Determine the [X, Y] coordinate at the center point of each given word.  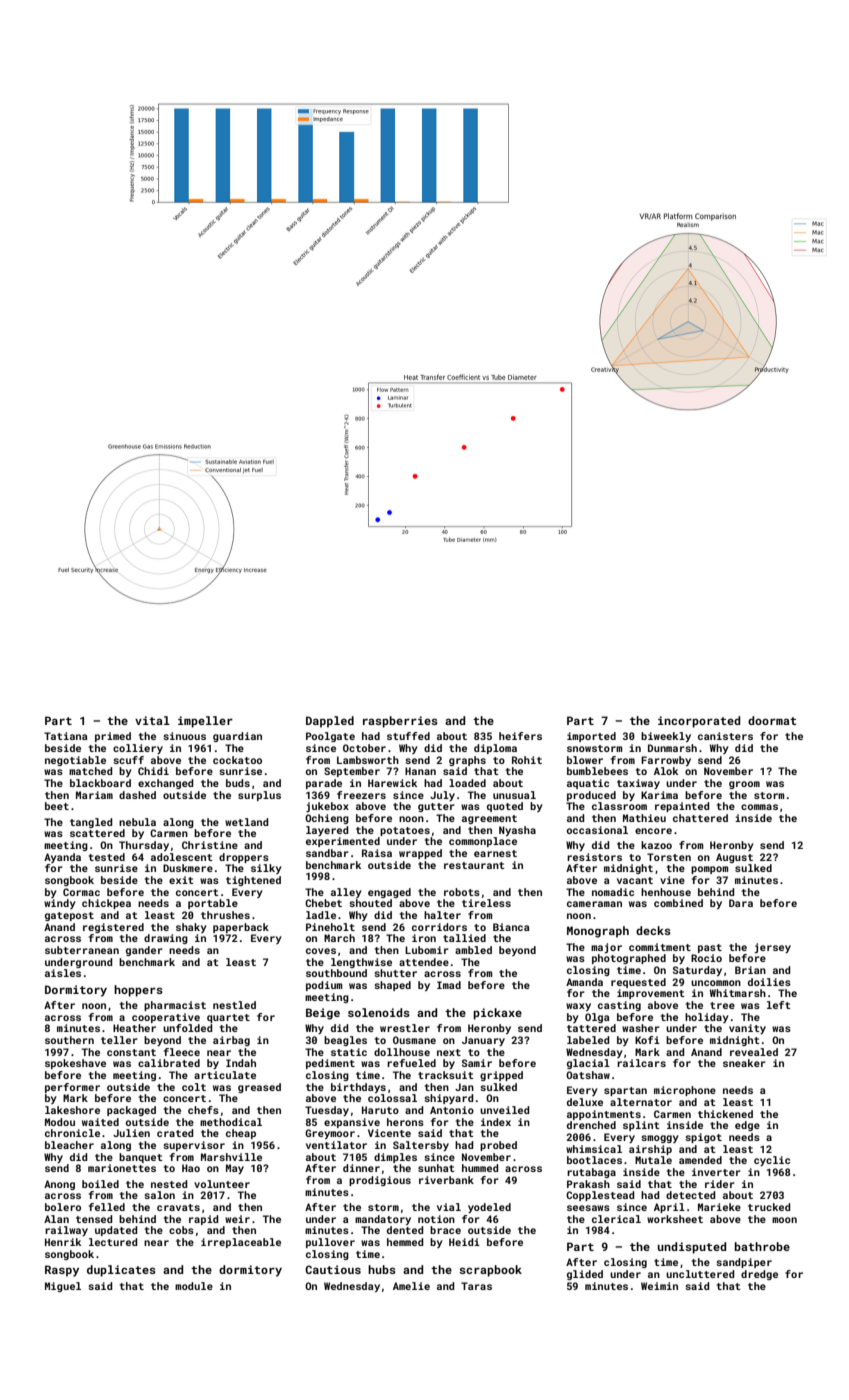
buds [238, 783]
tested [107, 857]
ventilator [336, 1145]
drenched [591, 1125]
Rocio [706, 958]
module [194, 1286]
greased [259, 1088]
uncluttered [700, 1274]
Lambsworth [368, 760]
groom [744, 785]
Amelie [411, 1286]
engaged [389, 893]
